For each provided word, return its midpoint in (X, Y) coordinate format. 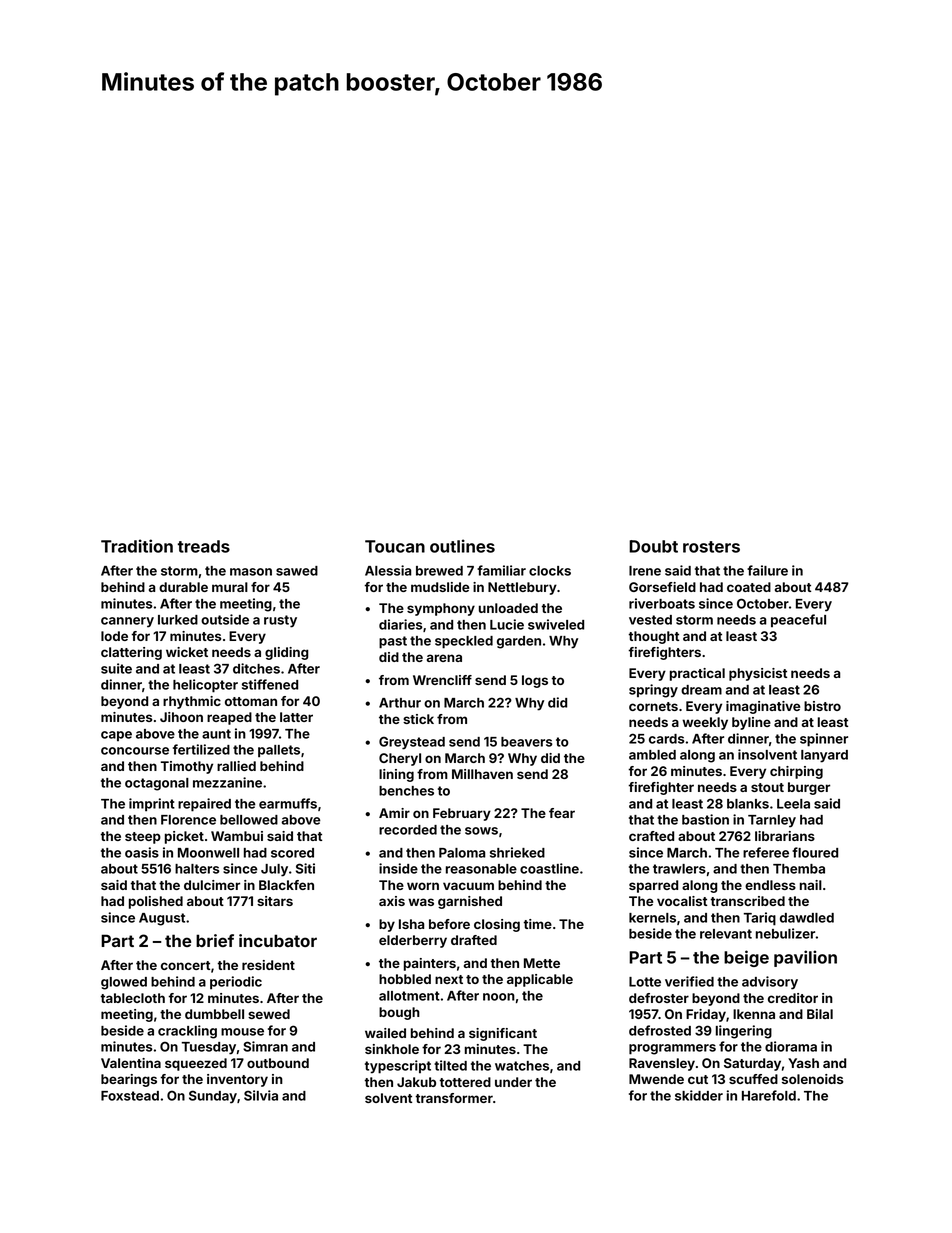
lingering (744, 1032)
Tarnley (772, 821)
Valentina (131, 1063)
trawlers (679, 869)
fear (562, 813)
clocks (550, 571)
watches (522, 1066)
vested (650, 620)
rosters (711, 547)
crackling (187, 1032)
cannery (127, 622)
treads (204, 546)
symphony (441, 609)
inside (398, 868)
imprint (152, 805)
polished (156, 902)
